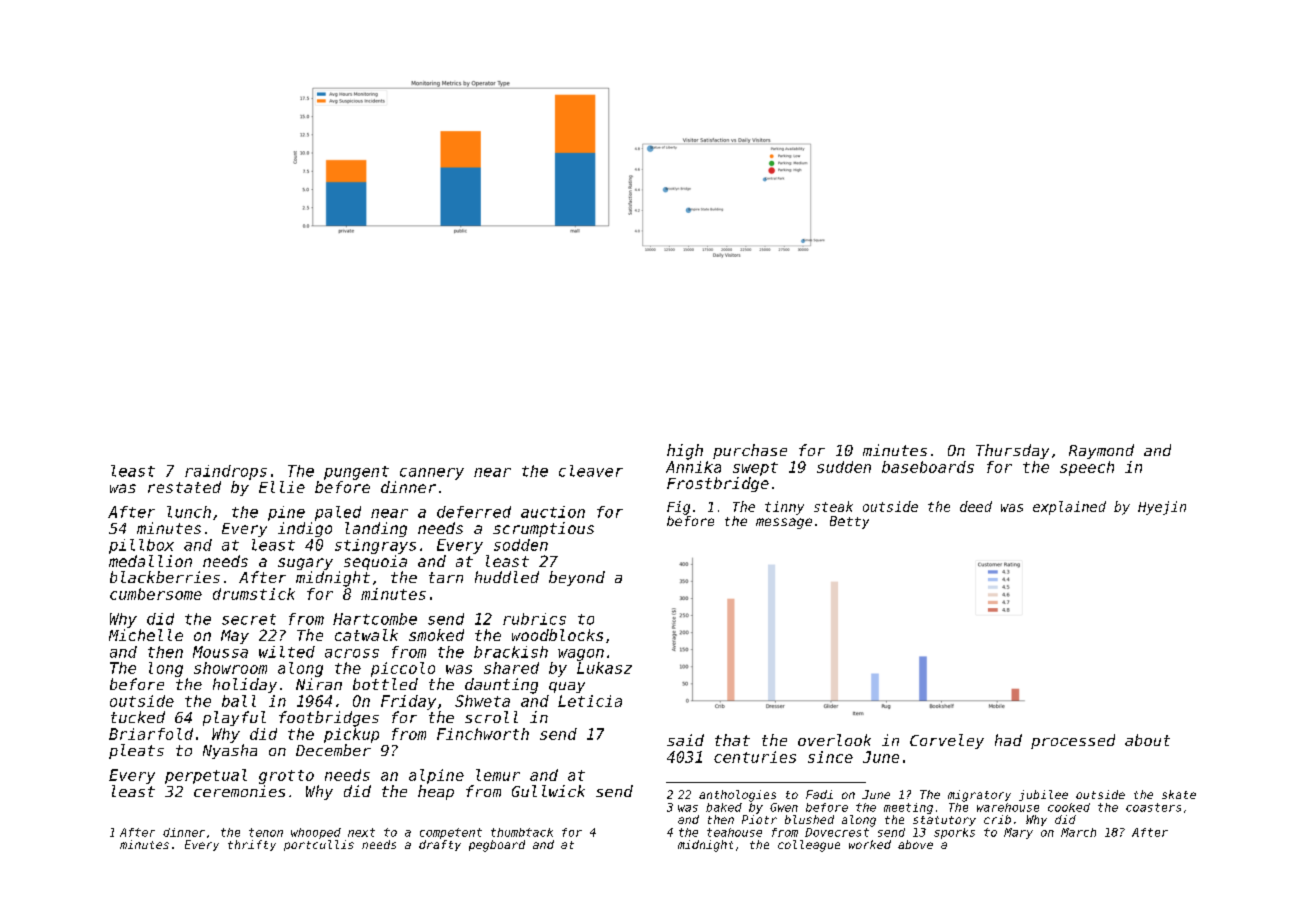 This screenshot has width=1308, height=924. Describe the element at coordinates (252, 845) in the screenshot. I see `thrifty` at that location.
